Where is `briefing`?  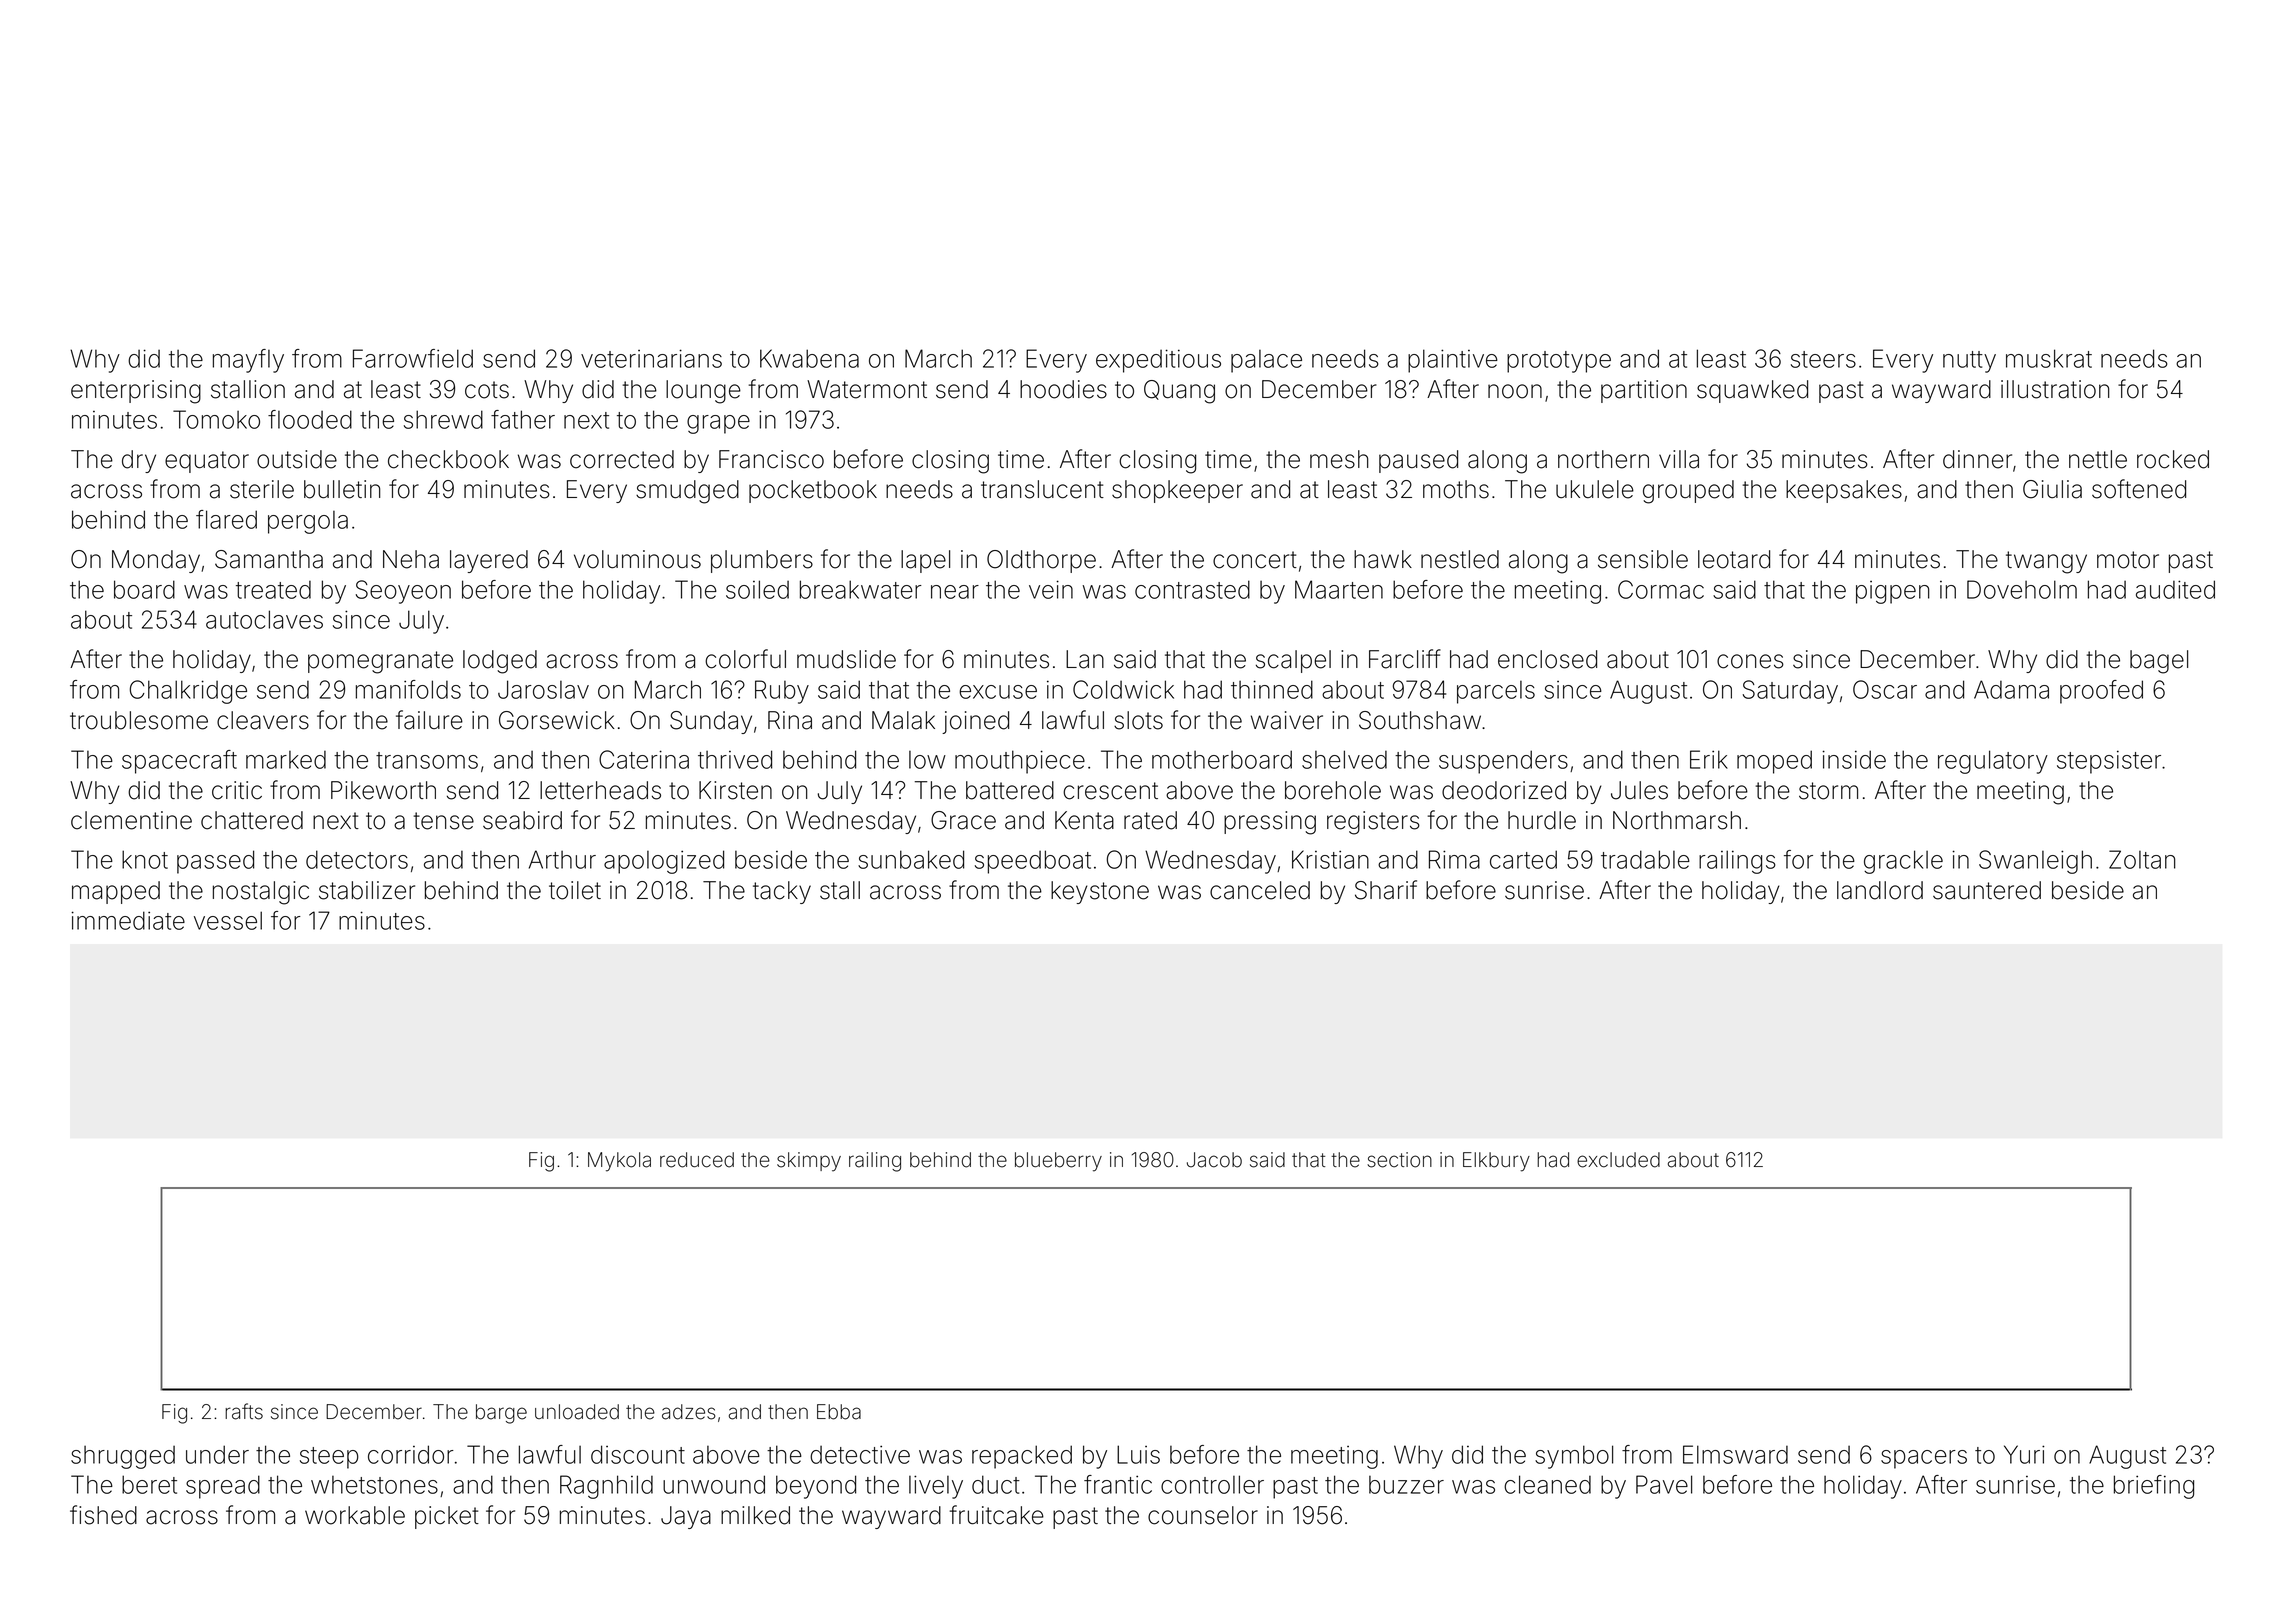 briefing is located at coordinates (2154, 1487).
